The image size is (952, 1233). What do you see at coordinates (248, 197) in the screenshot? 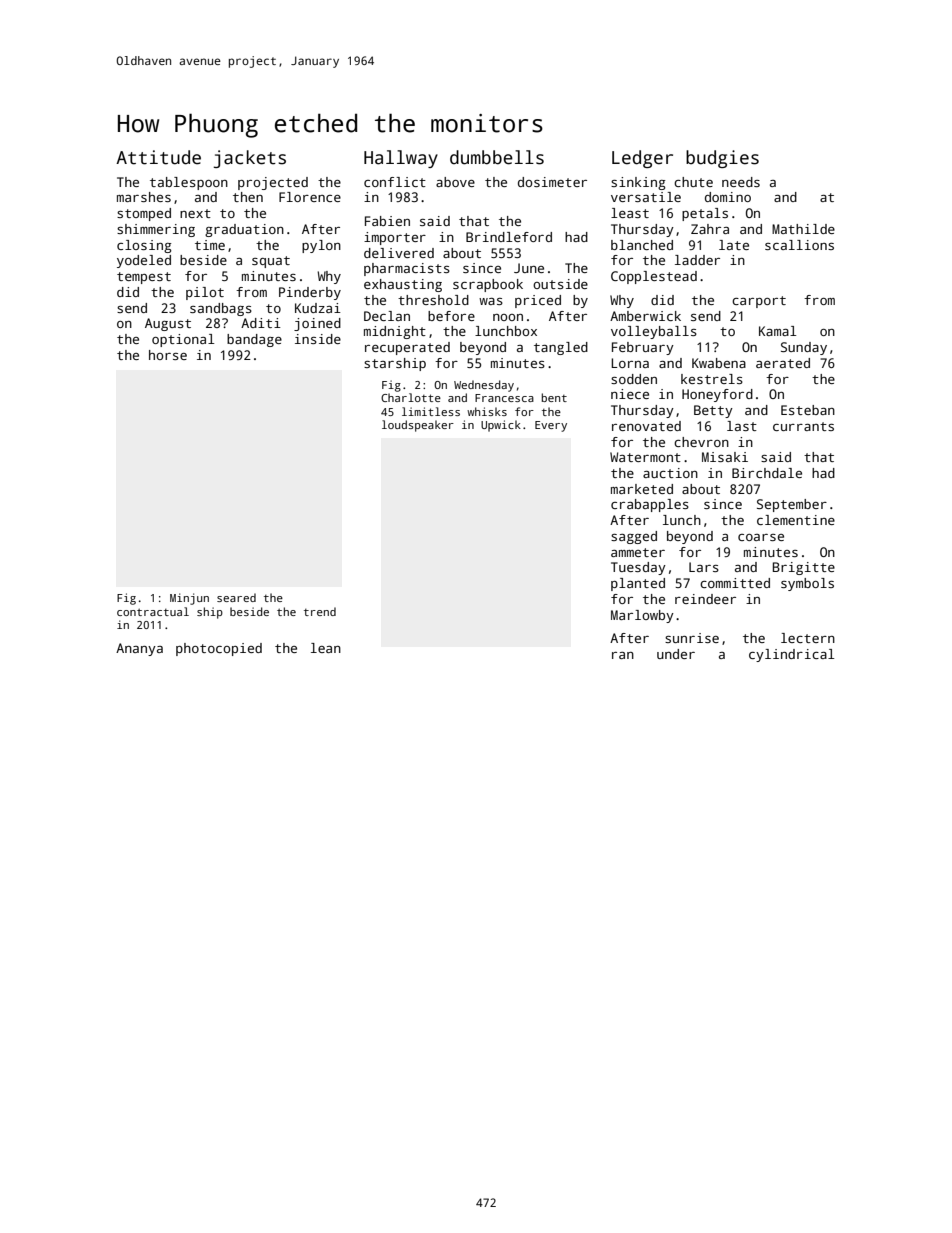
I see `then` at bounding box center [248, 197].
